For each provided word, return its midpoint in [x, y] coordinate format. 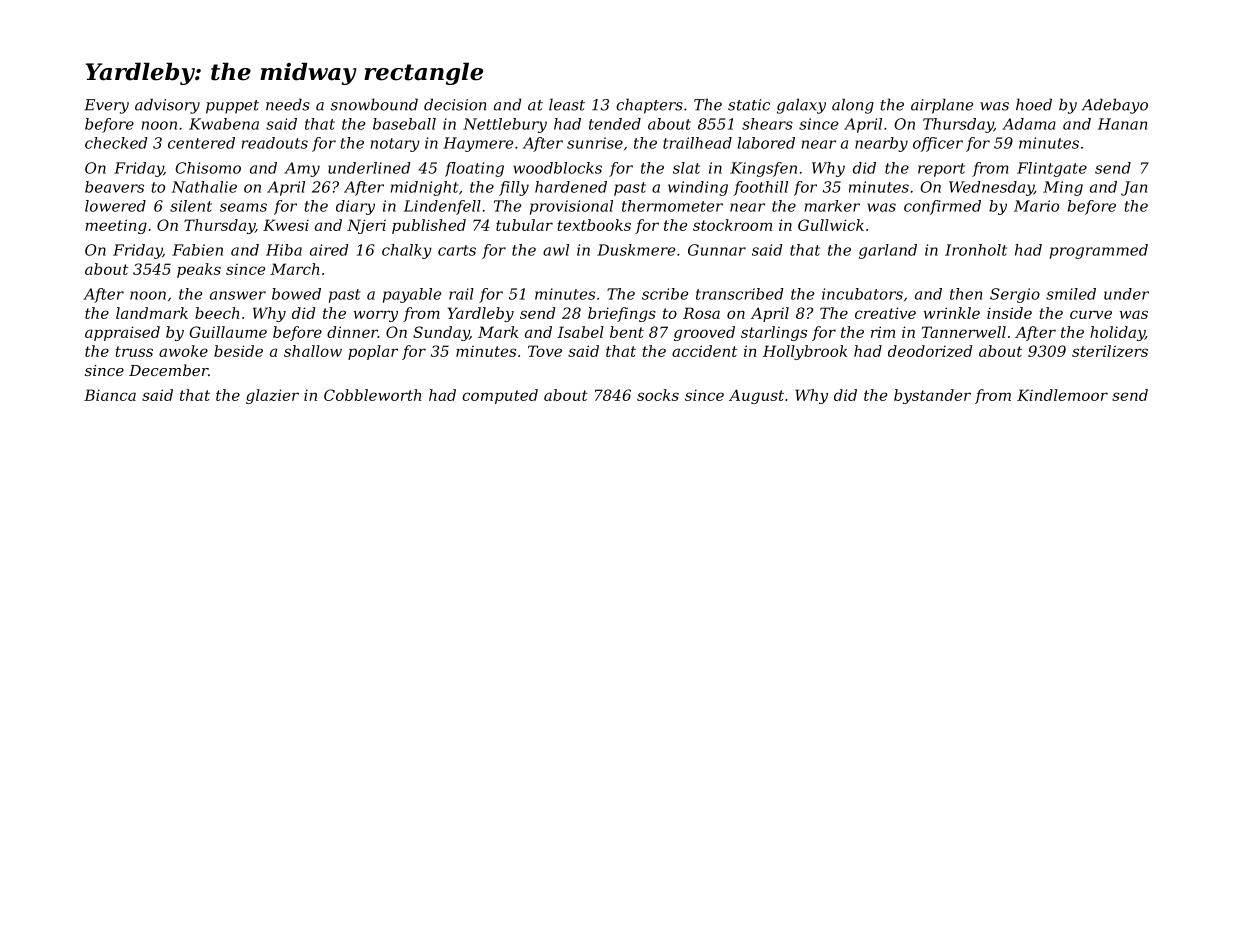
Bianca [110, 395]
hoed [1034, 104]
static [749, 105]
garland [888, 251]
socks [658, 395]
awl [556, 250]
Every [106, 106]
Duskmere [636, 250]
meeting [116, 226]
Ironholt [976, 250]
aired [329, 250]
